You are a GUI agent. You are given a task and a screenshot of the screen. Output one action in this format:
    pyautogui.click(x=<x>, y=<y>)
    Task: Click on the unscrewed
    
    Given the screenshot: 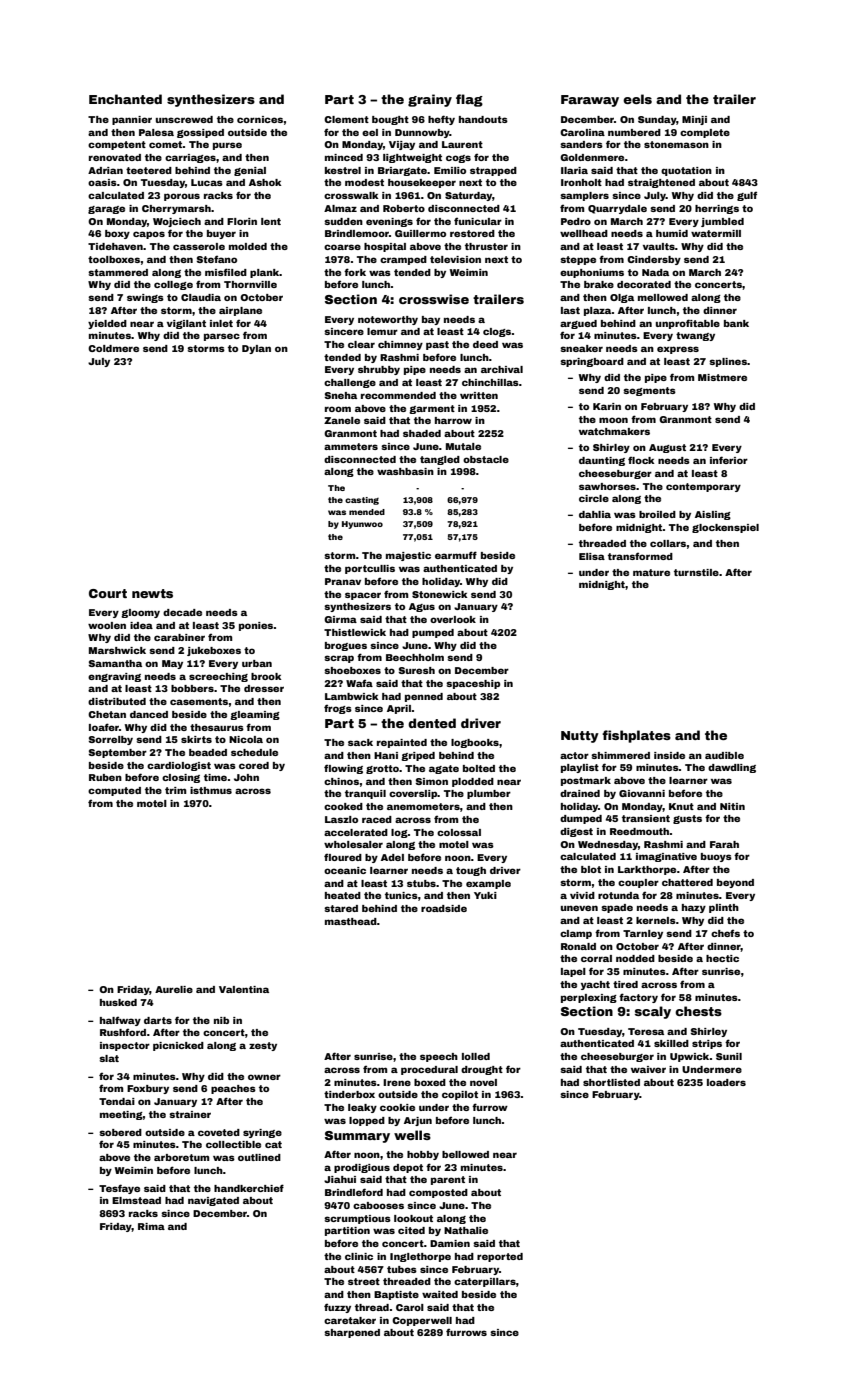 What is the action you would take?
    pyautogui.click(x=184, y=119)
